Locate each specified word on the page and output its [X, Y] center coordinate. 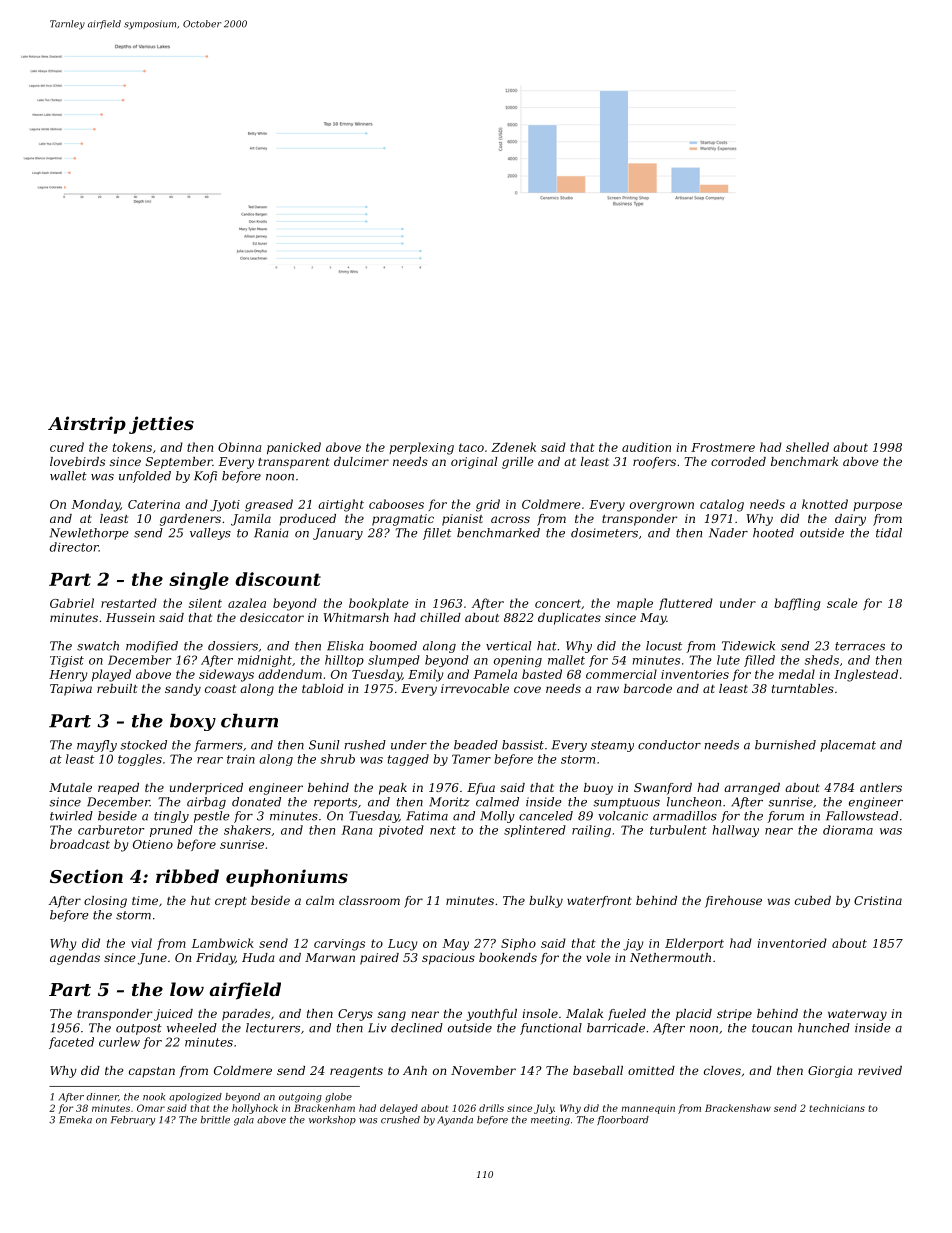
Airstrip [87, 425]
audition [646, 447]
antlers [881, 787]
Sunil [324, 745]
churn [249, 721]
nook [154, 1097]
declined [417, 1028]
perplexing [421, 448]
